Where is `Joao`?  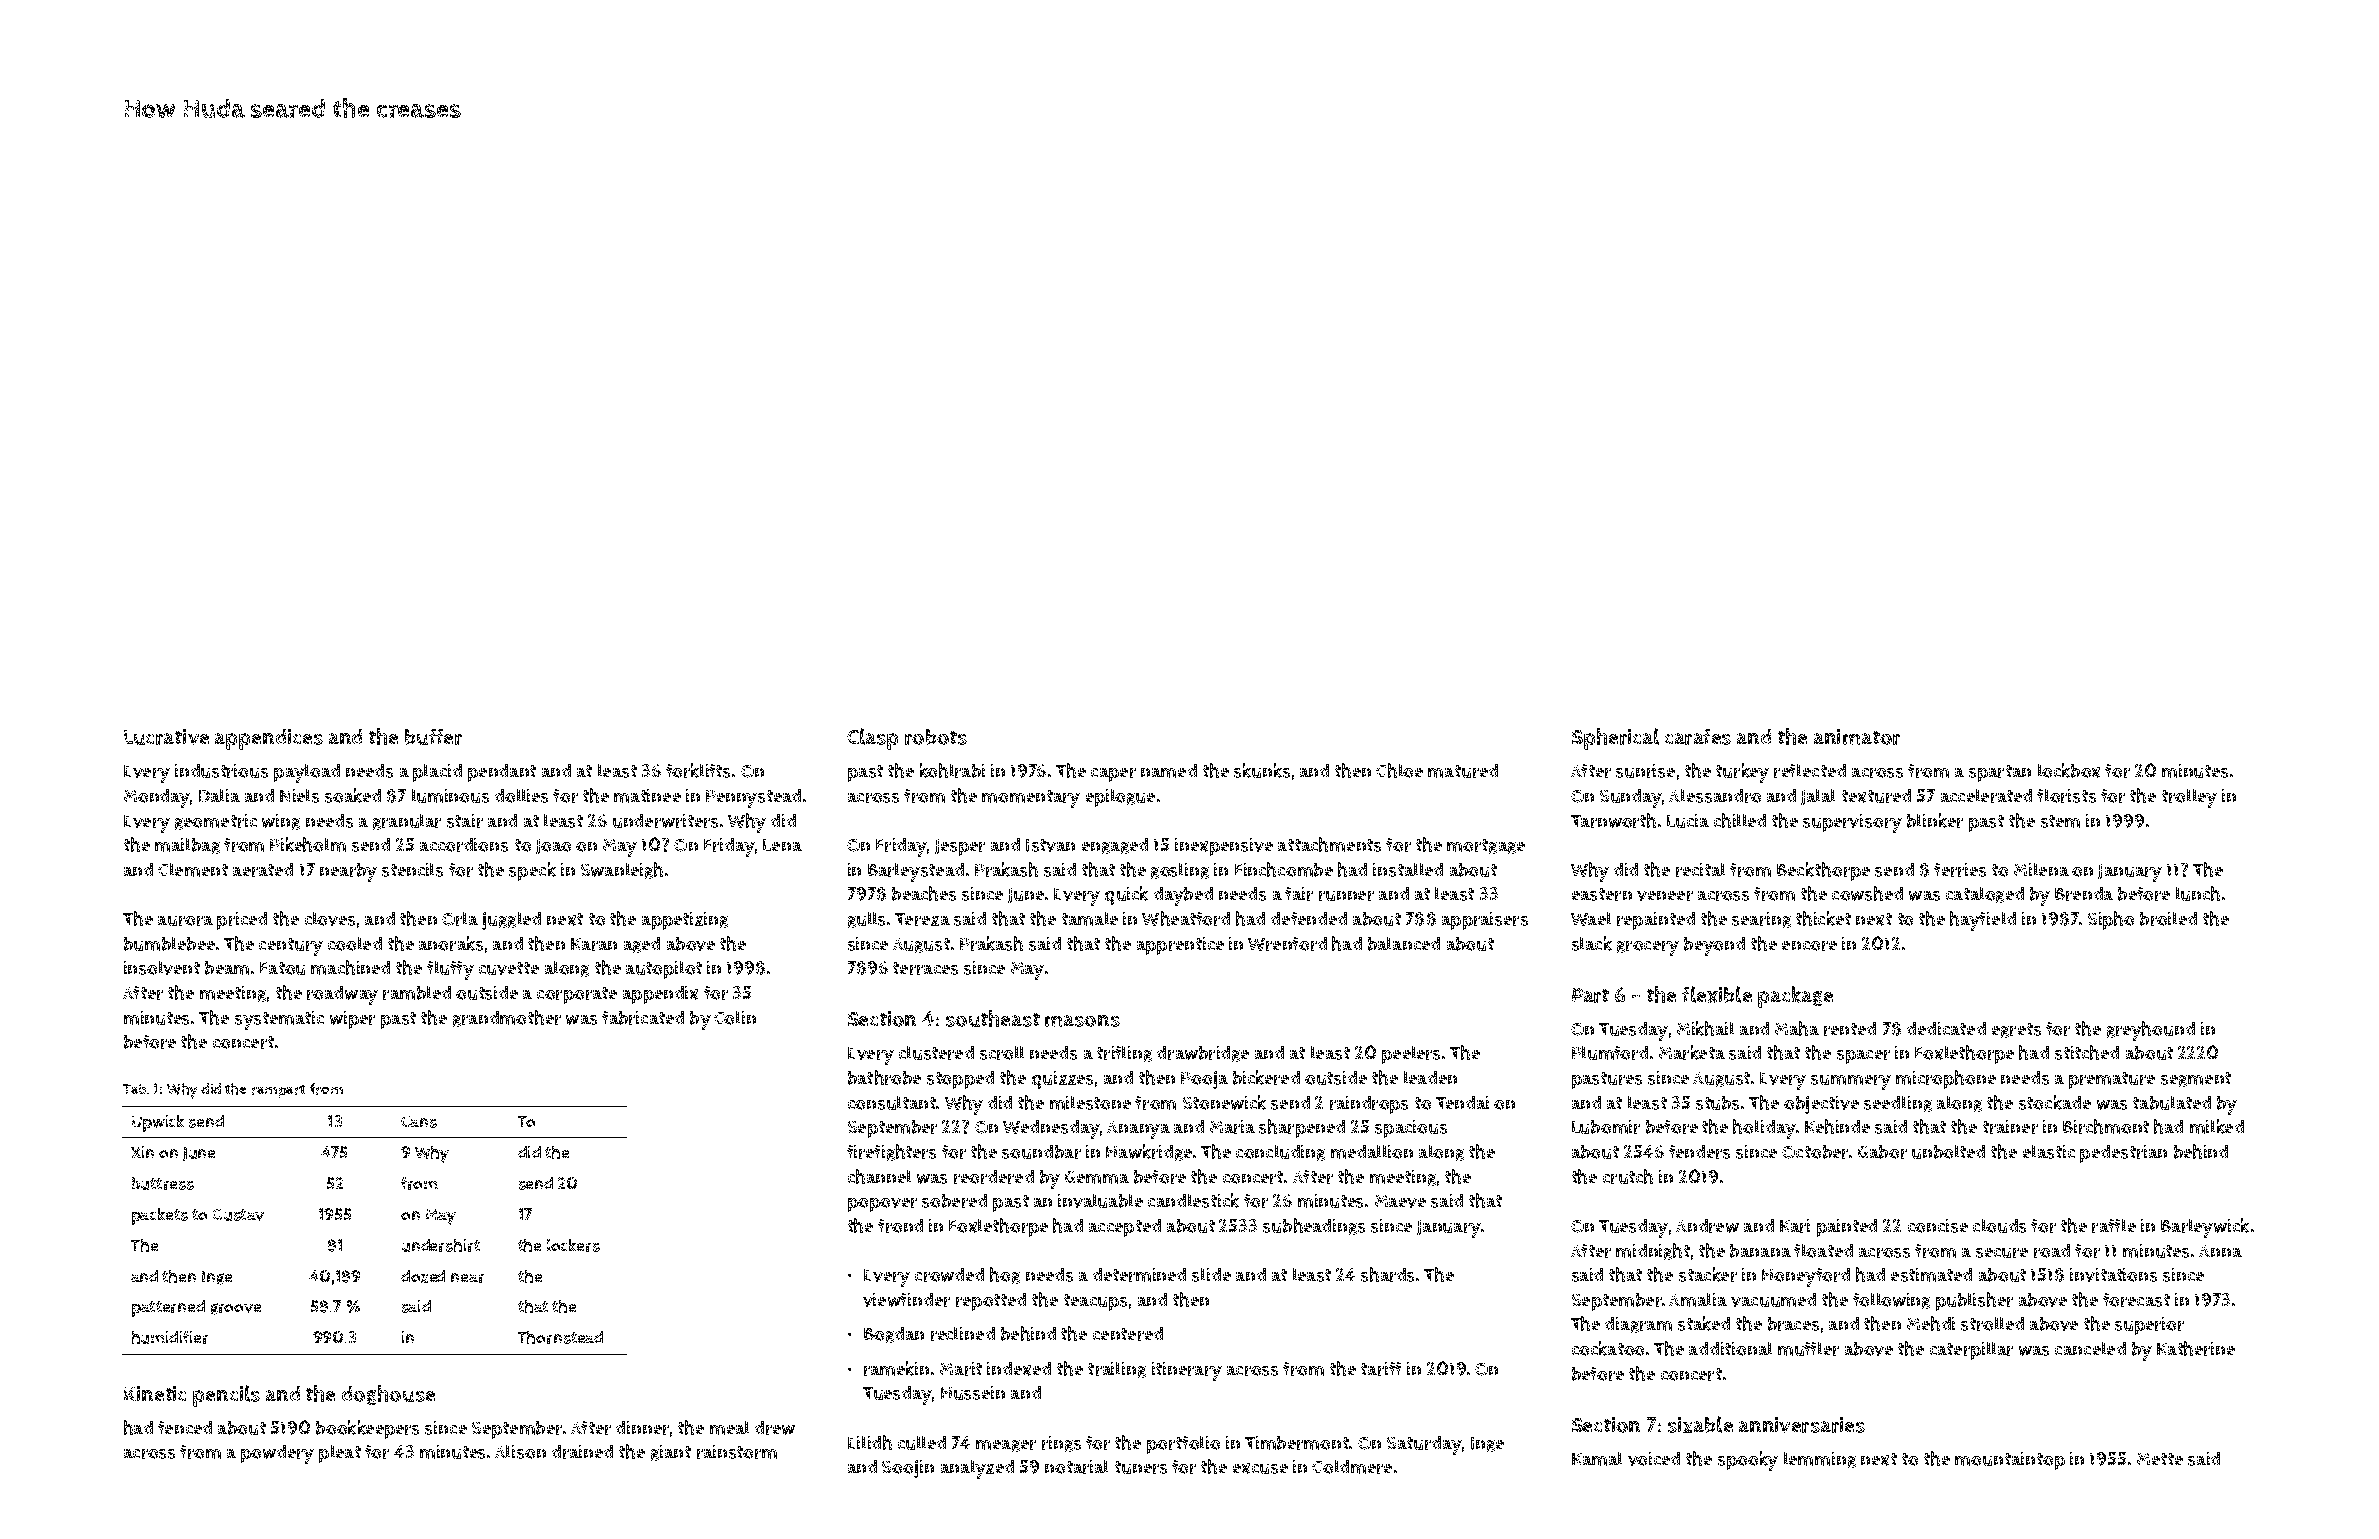 Joao is located at coordinates (553, 846).
